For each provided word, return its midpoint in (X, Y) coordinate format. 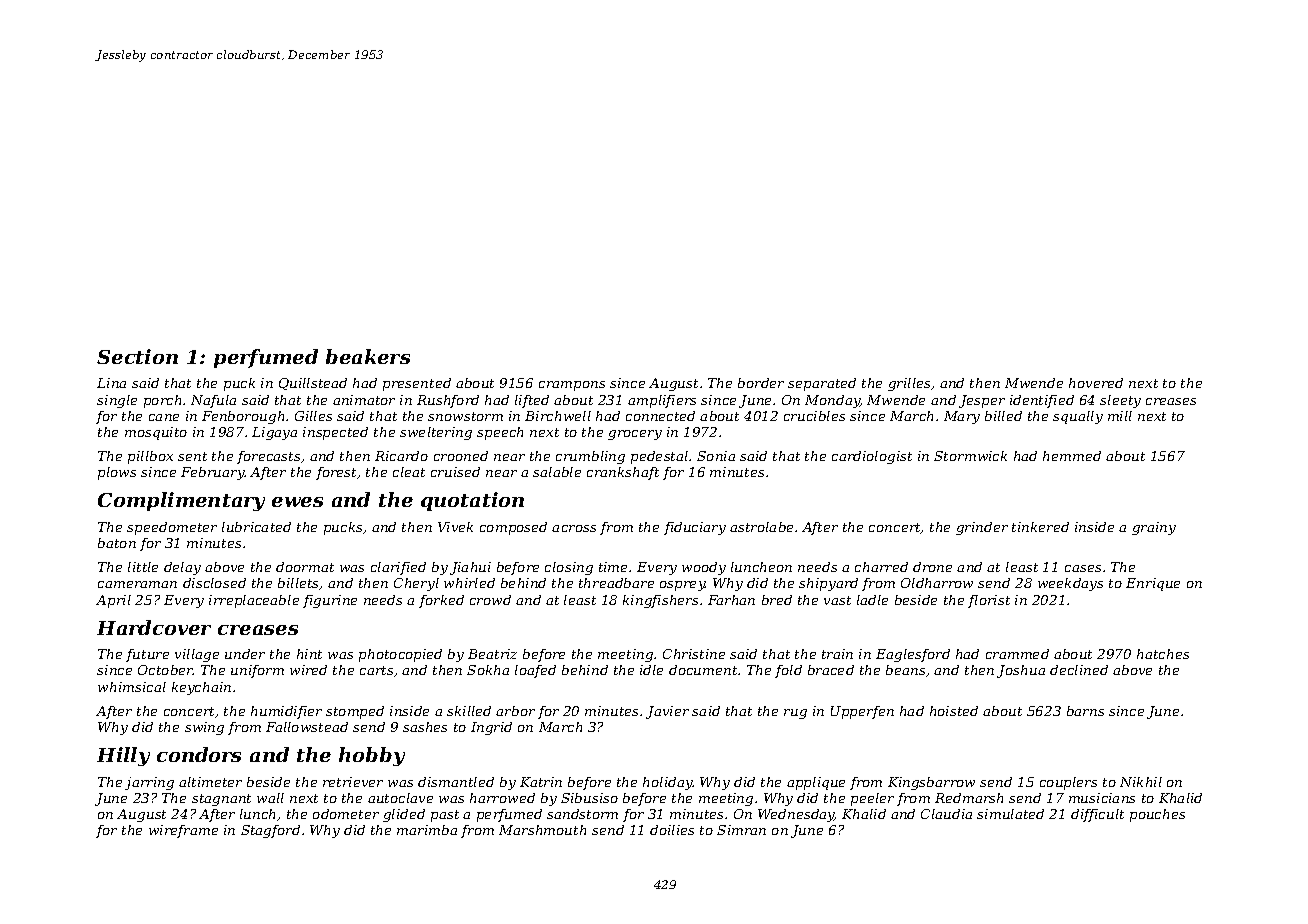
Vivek (455, 527)
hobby (372, 756)
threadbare (616, 583)
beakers (368, 356)
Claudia (946, 814)
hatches (1163, 654)
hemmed (1072, 456)
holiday (668, 783)
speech (500, 433)
